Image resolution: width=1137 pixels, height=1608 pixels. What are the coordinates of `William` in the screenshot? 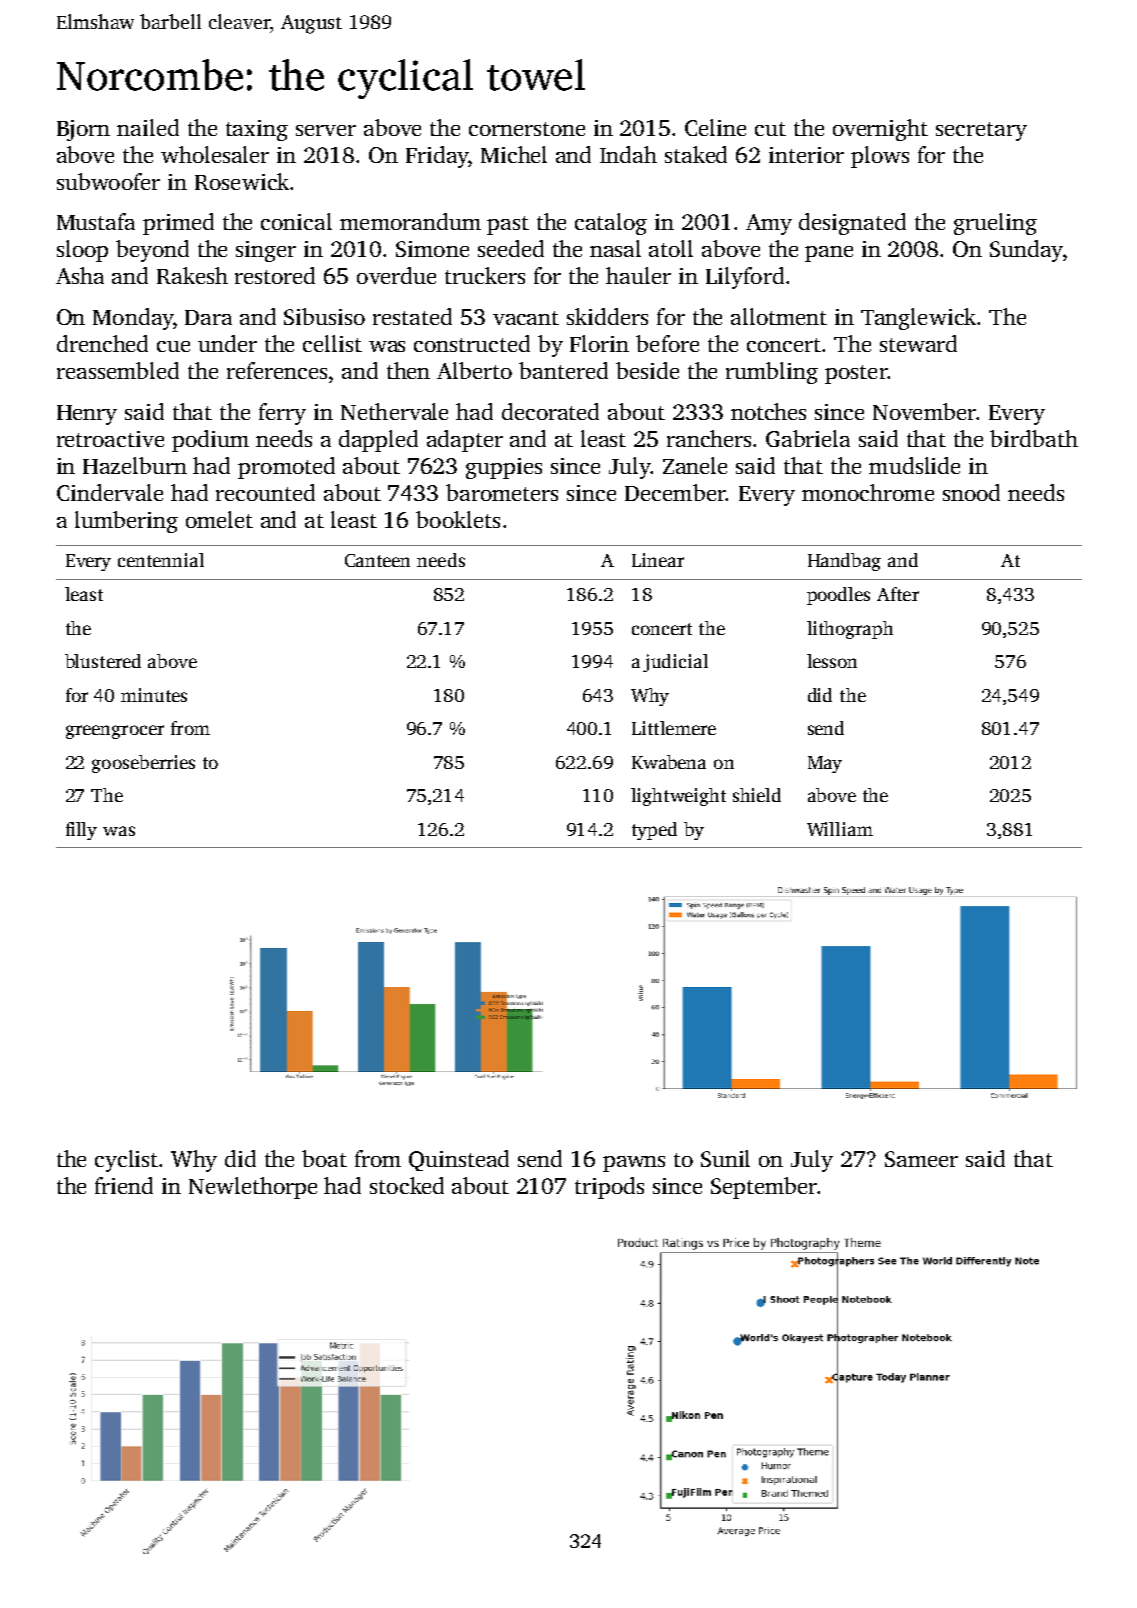 It's located at (840, 829).
